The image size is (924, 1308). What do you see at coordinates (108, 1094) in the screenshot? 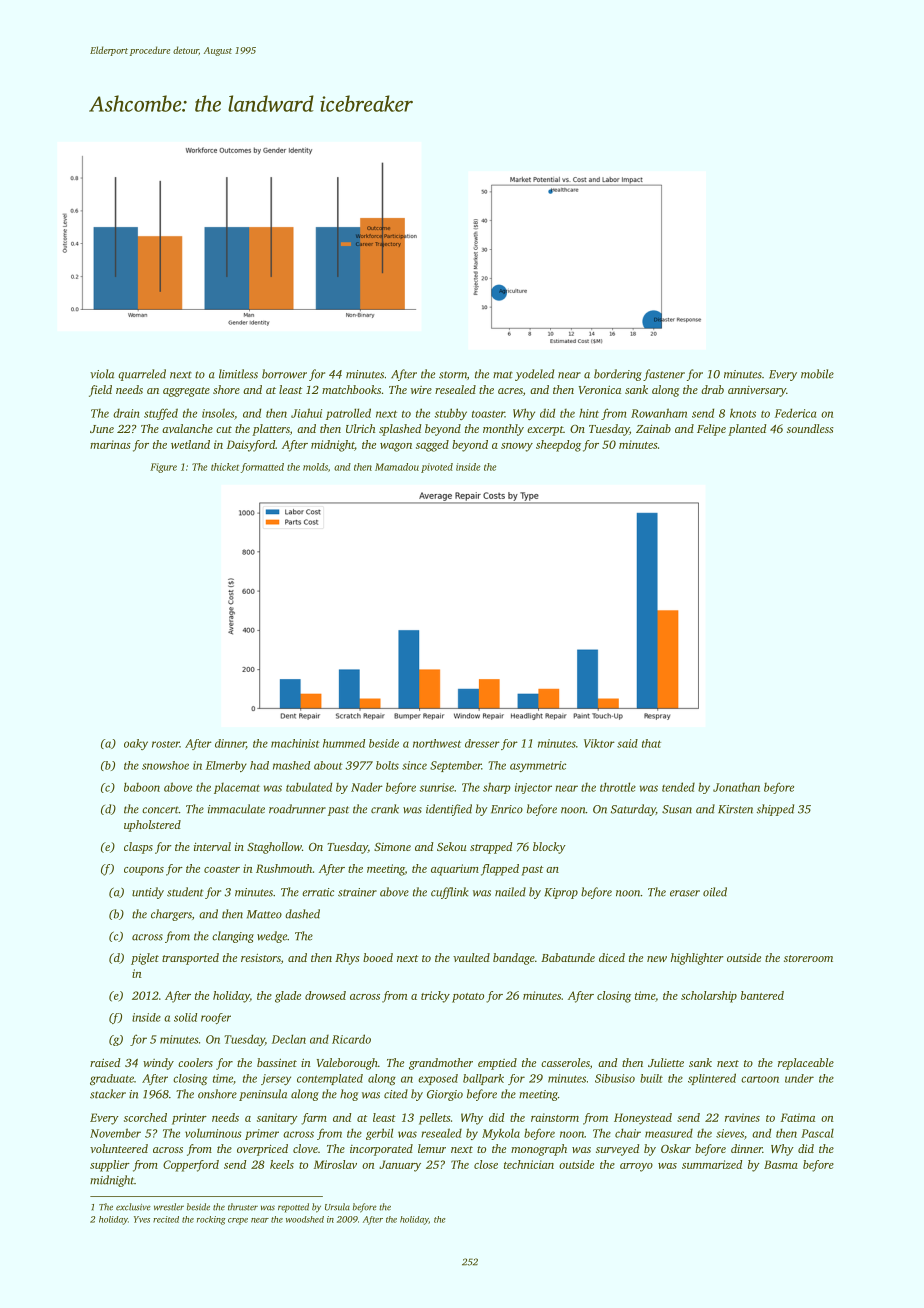
I see `stacker` at bounding box center [108, 1094].
